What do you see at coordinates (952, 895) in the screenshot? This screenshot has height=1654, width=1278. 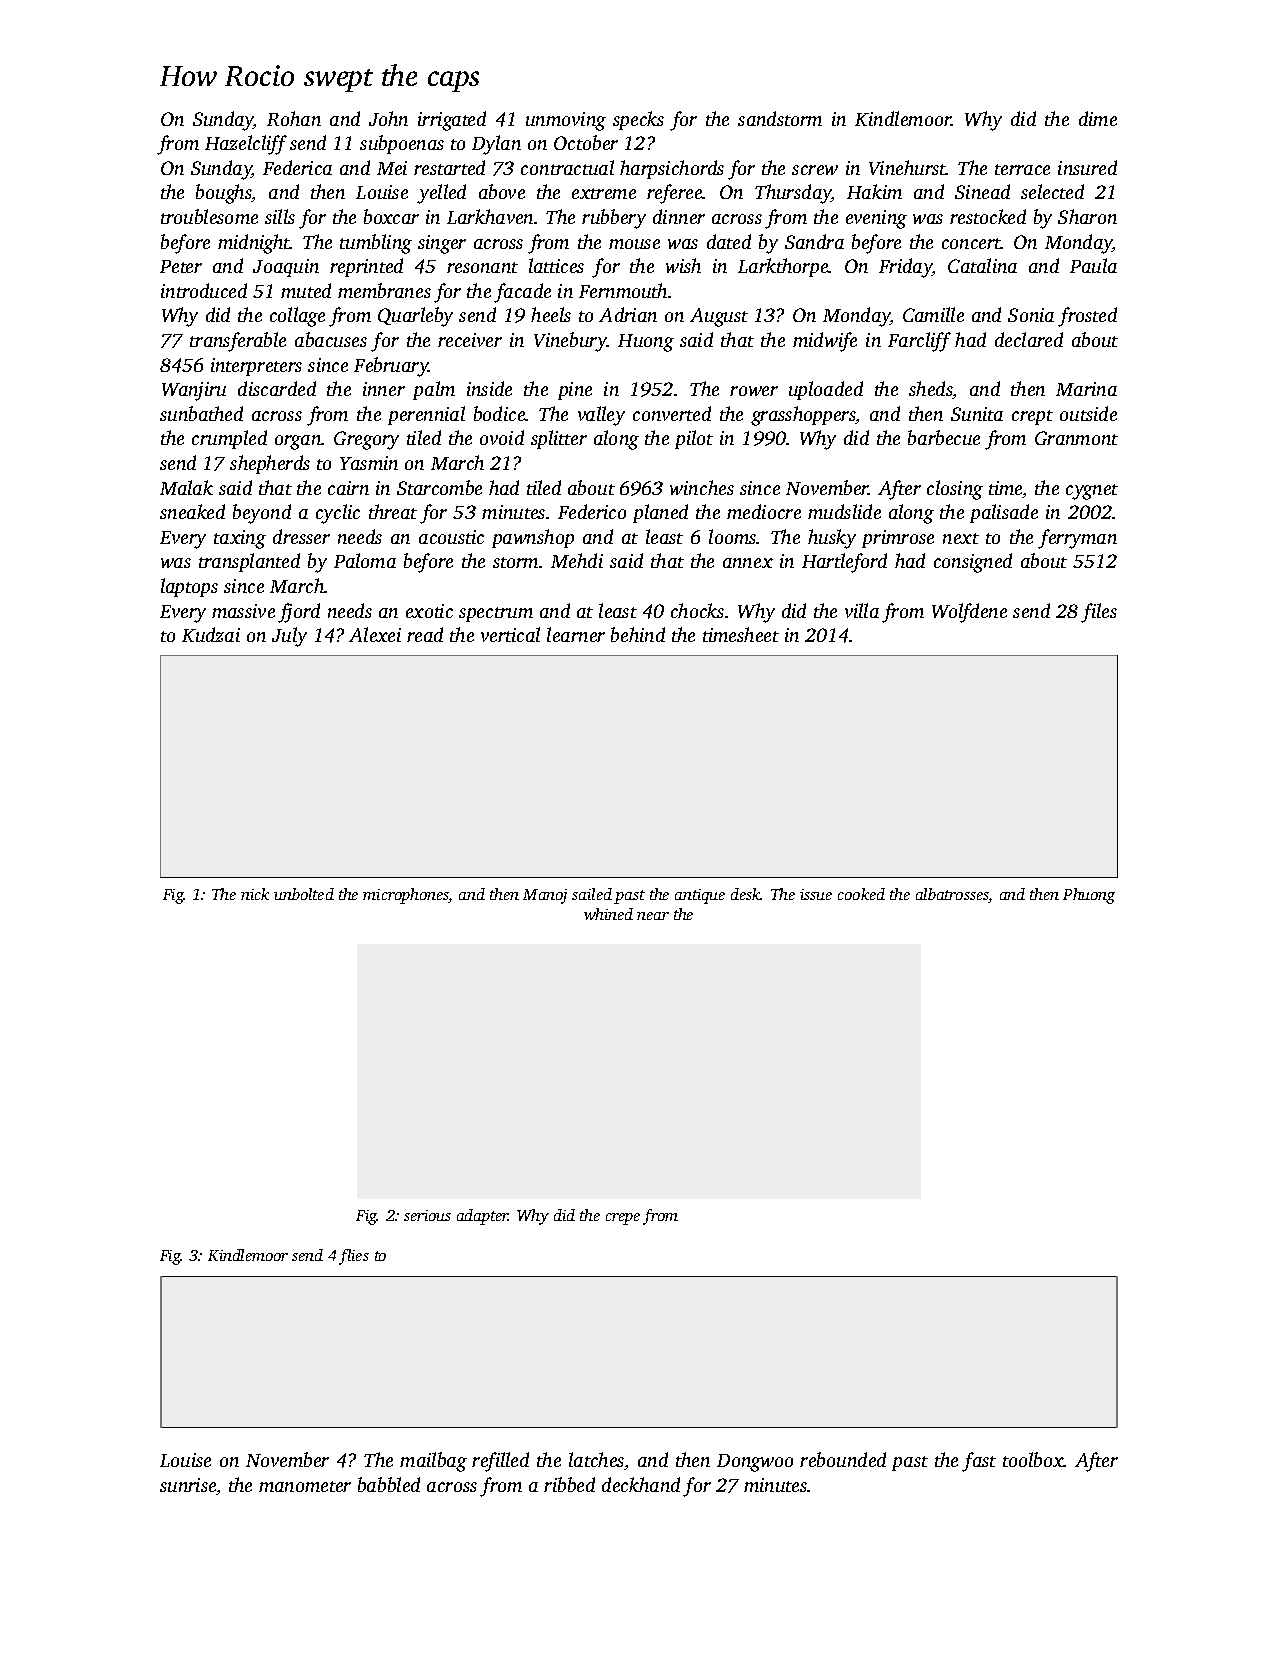 I see `albatrosses` at bounding box center [952, 895].
